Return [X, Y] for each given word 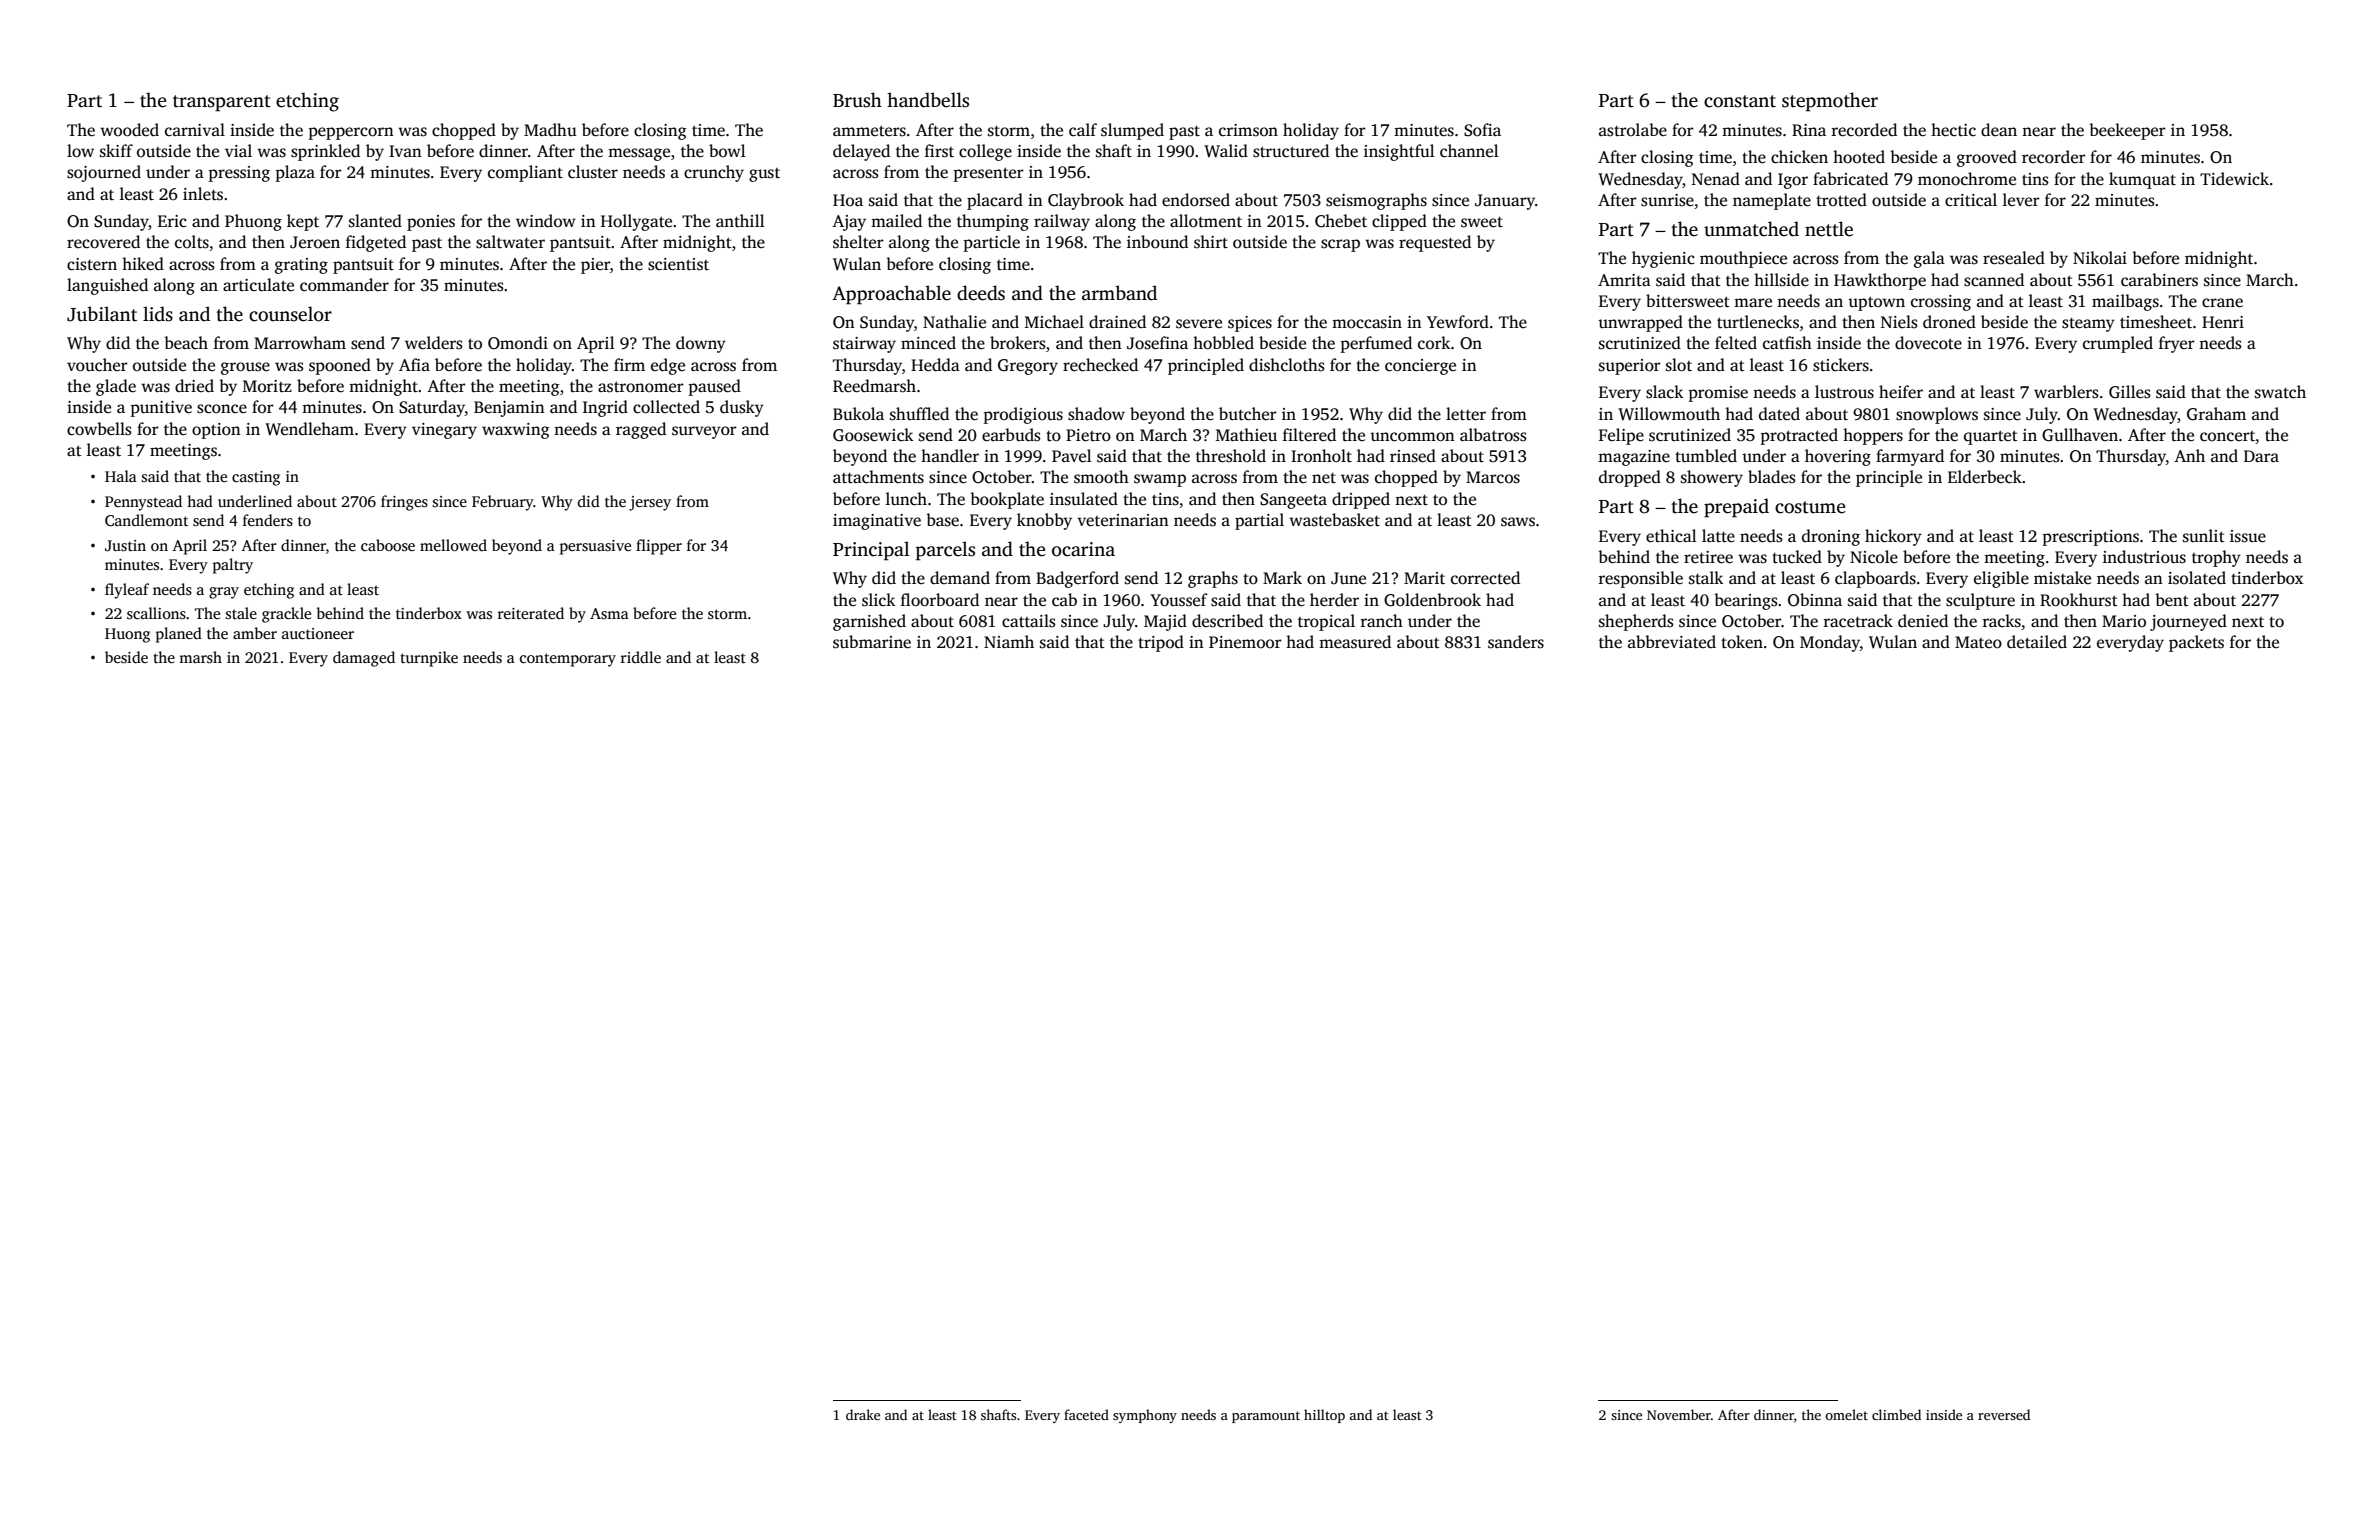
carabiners [2159, 280]
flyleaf [127, 591]
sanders [1516, 642]
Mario [2124, 621]
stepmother [1830, 102]
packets [2196, 643]
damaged [364, 659]
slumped [1132, 131]
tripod [1161, 643]
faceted [1086, 1414]
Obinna [1815, 600]
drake [863, 1414]
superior [1630, 367]
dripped [1361, 500]
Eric [172, 221]
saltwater [510, 242]
